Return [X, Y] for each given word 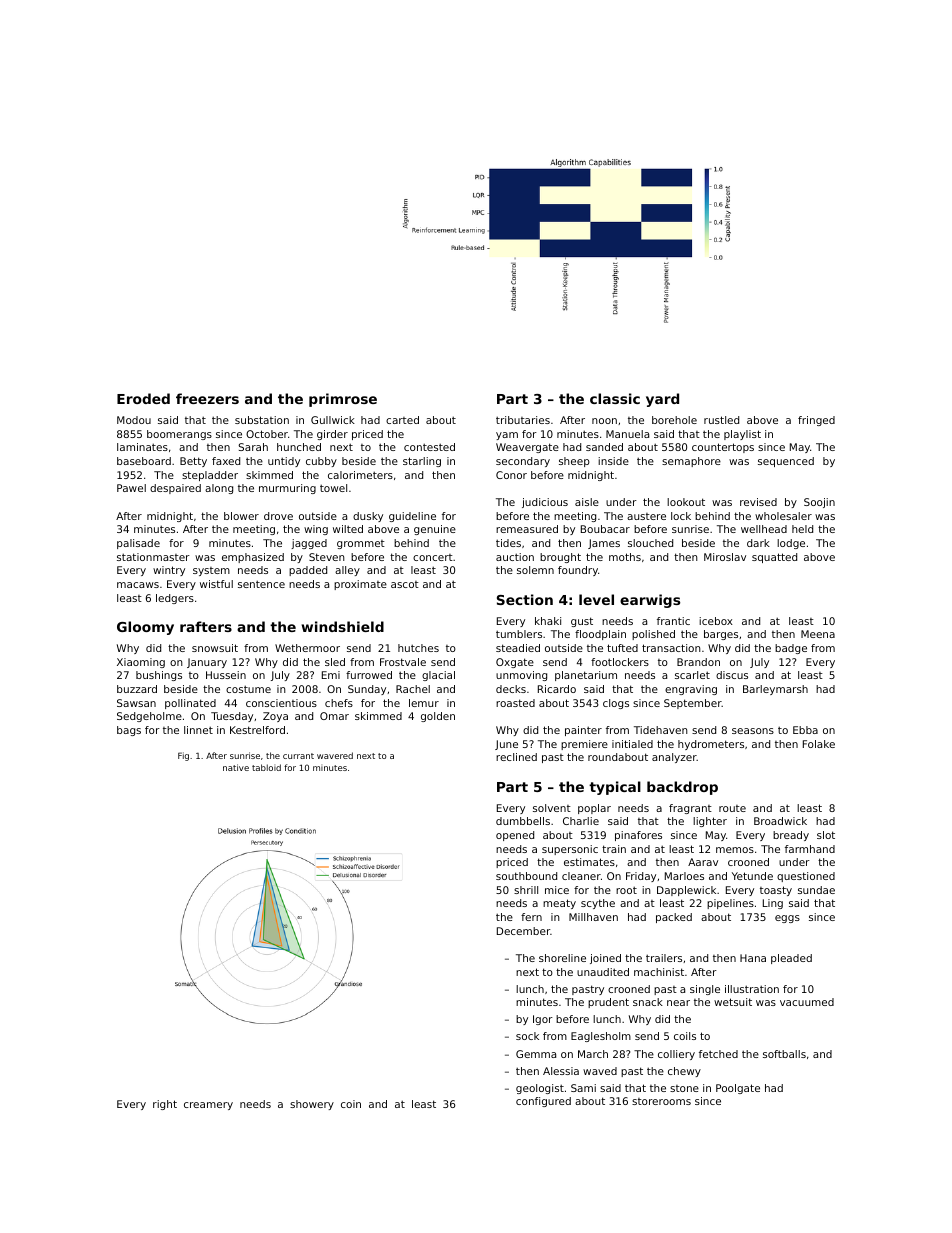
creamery [208, 1106]
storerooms [661, 1101]
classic [615, 398]
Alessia [561, 1071]
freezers [207, 398]
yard [662, 400]
